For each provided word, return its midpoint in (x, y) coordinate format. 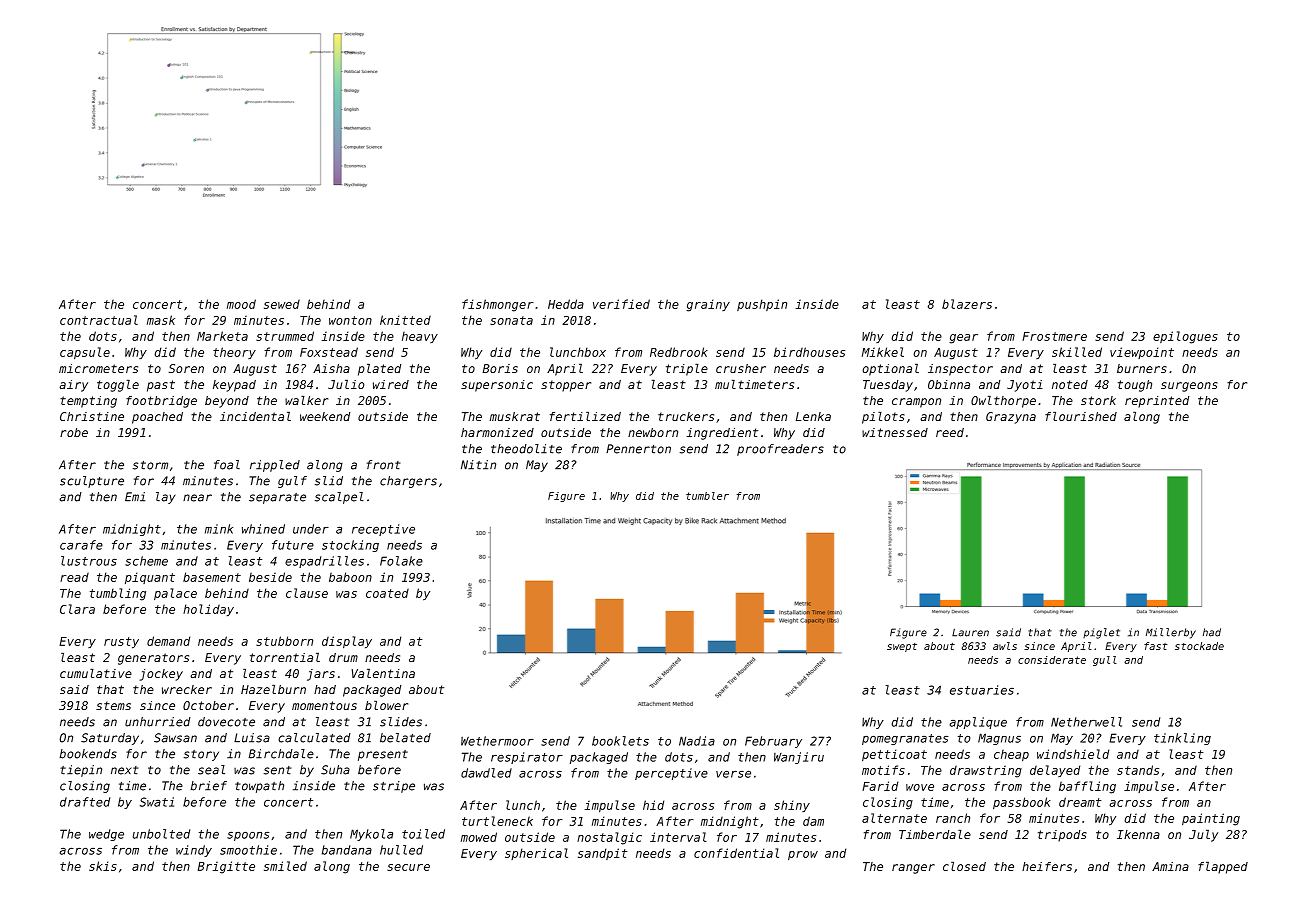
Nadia (697, 741)
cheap (1011, 756)
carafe (81, 545)
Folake (401, 561)
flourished (1081, 416)
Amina (1170, 866)
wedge (106, 835)
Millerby (1171, 633)
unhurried (158, 722)
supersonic (497, 386)
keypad (234, 386)
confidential (736, 853)
